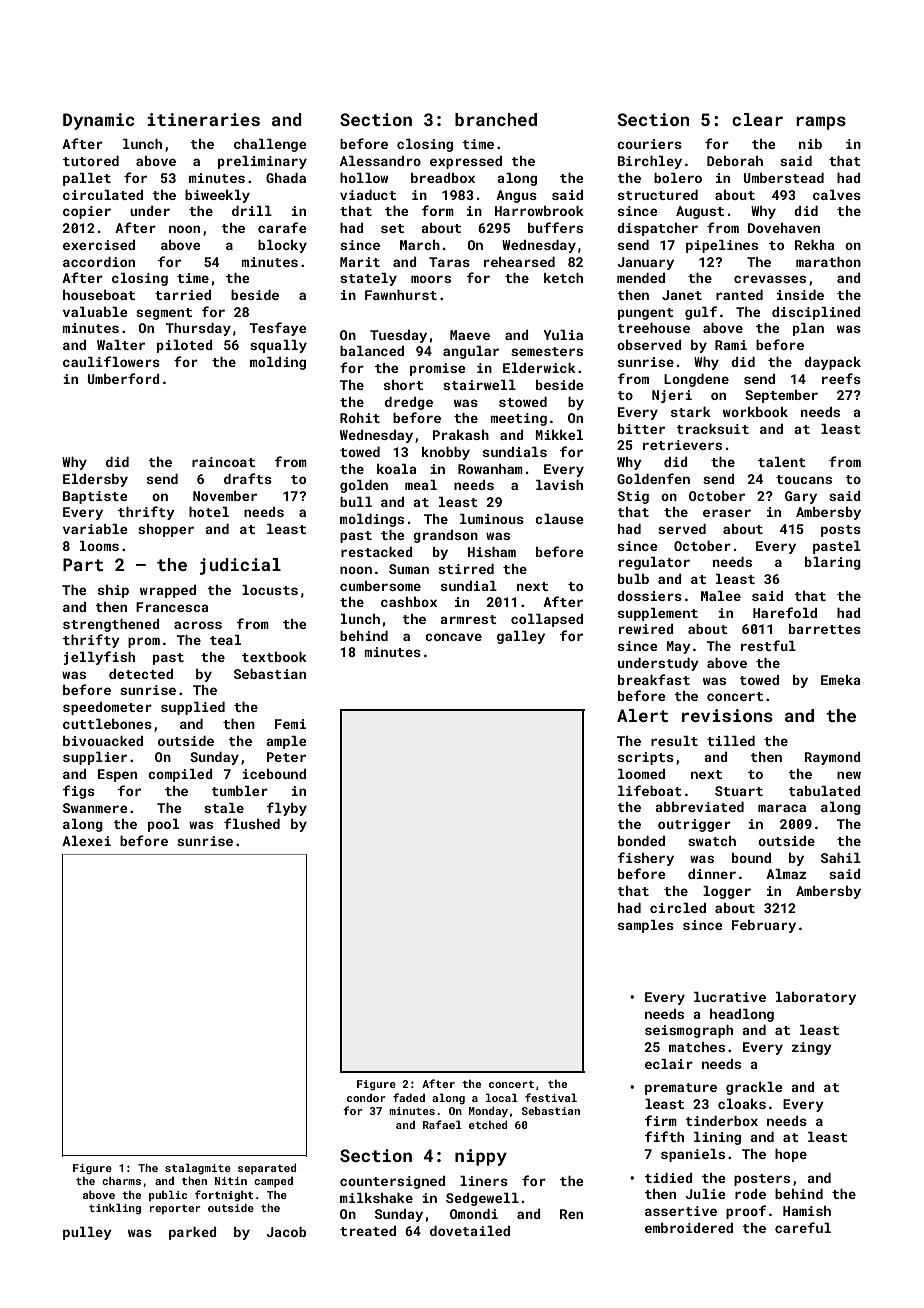 Image resolution: width=924 pixels, height=1308 pixels. What do you see at coordinates (99, 658) in the image?
I see `jellyfish` at bounding box center [99, 658].
